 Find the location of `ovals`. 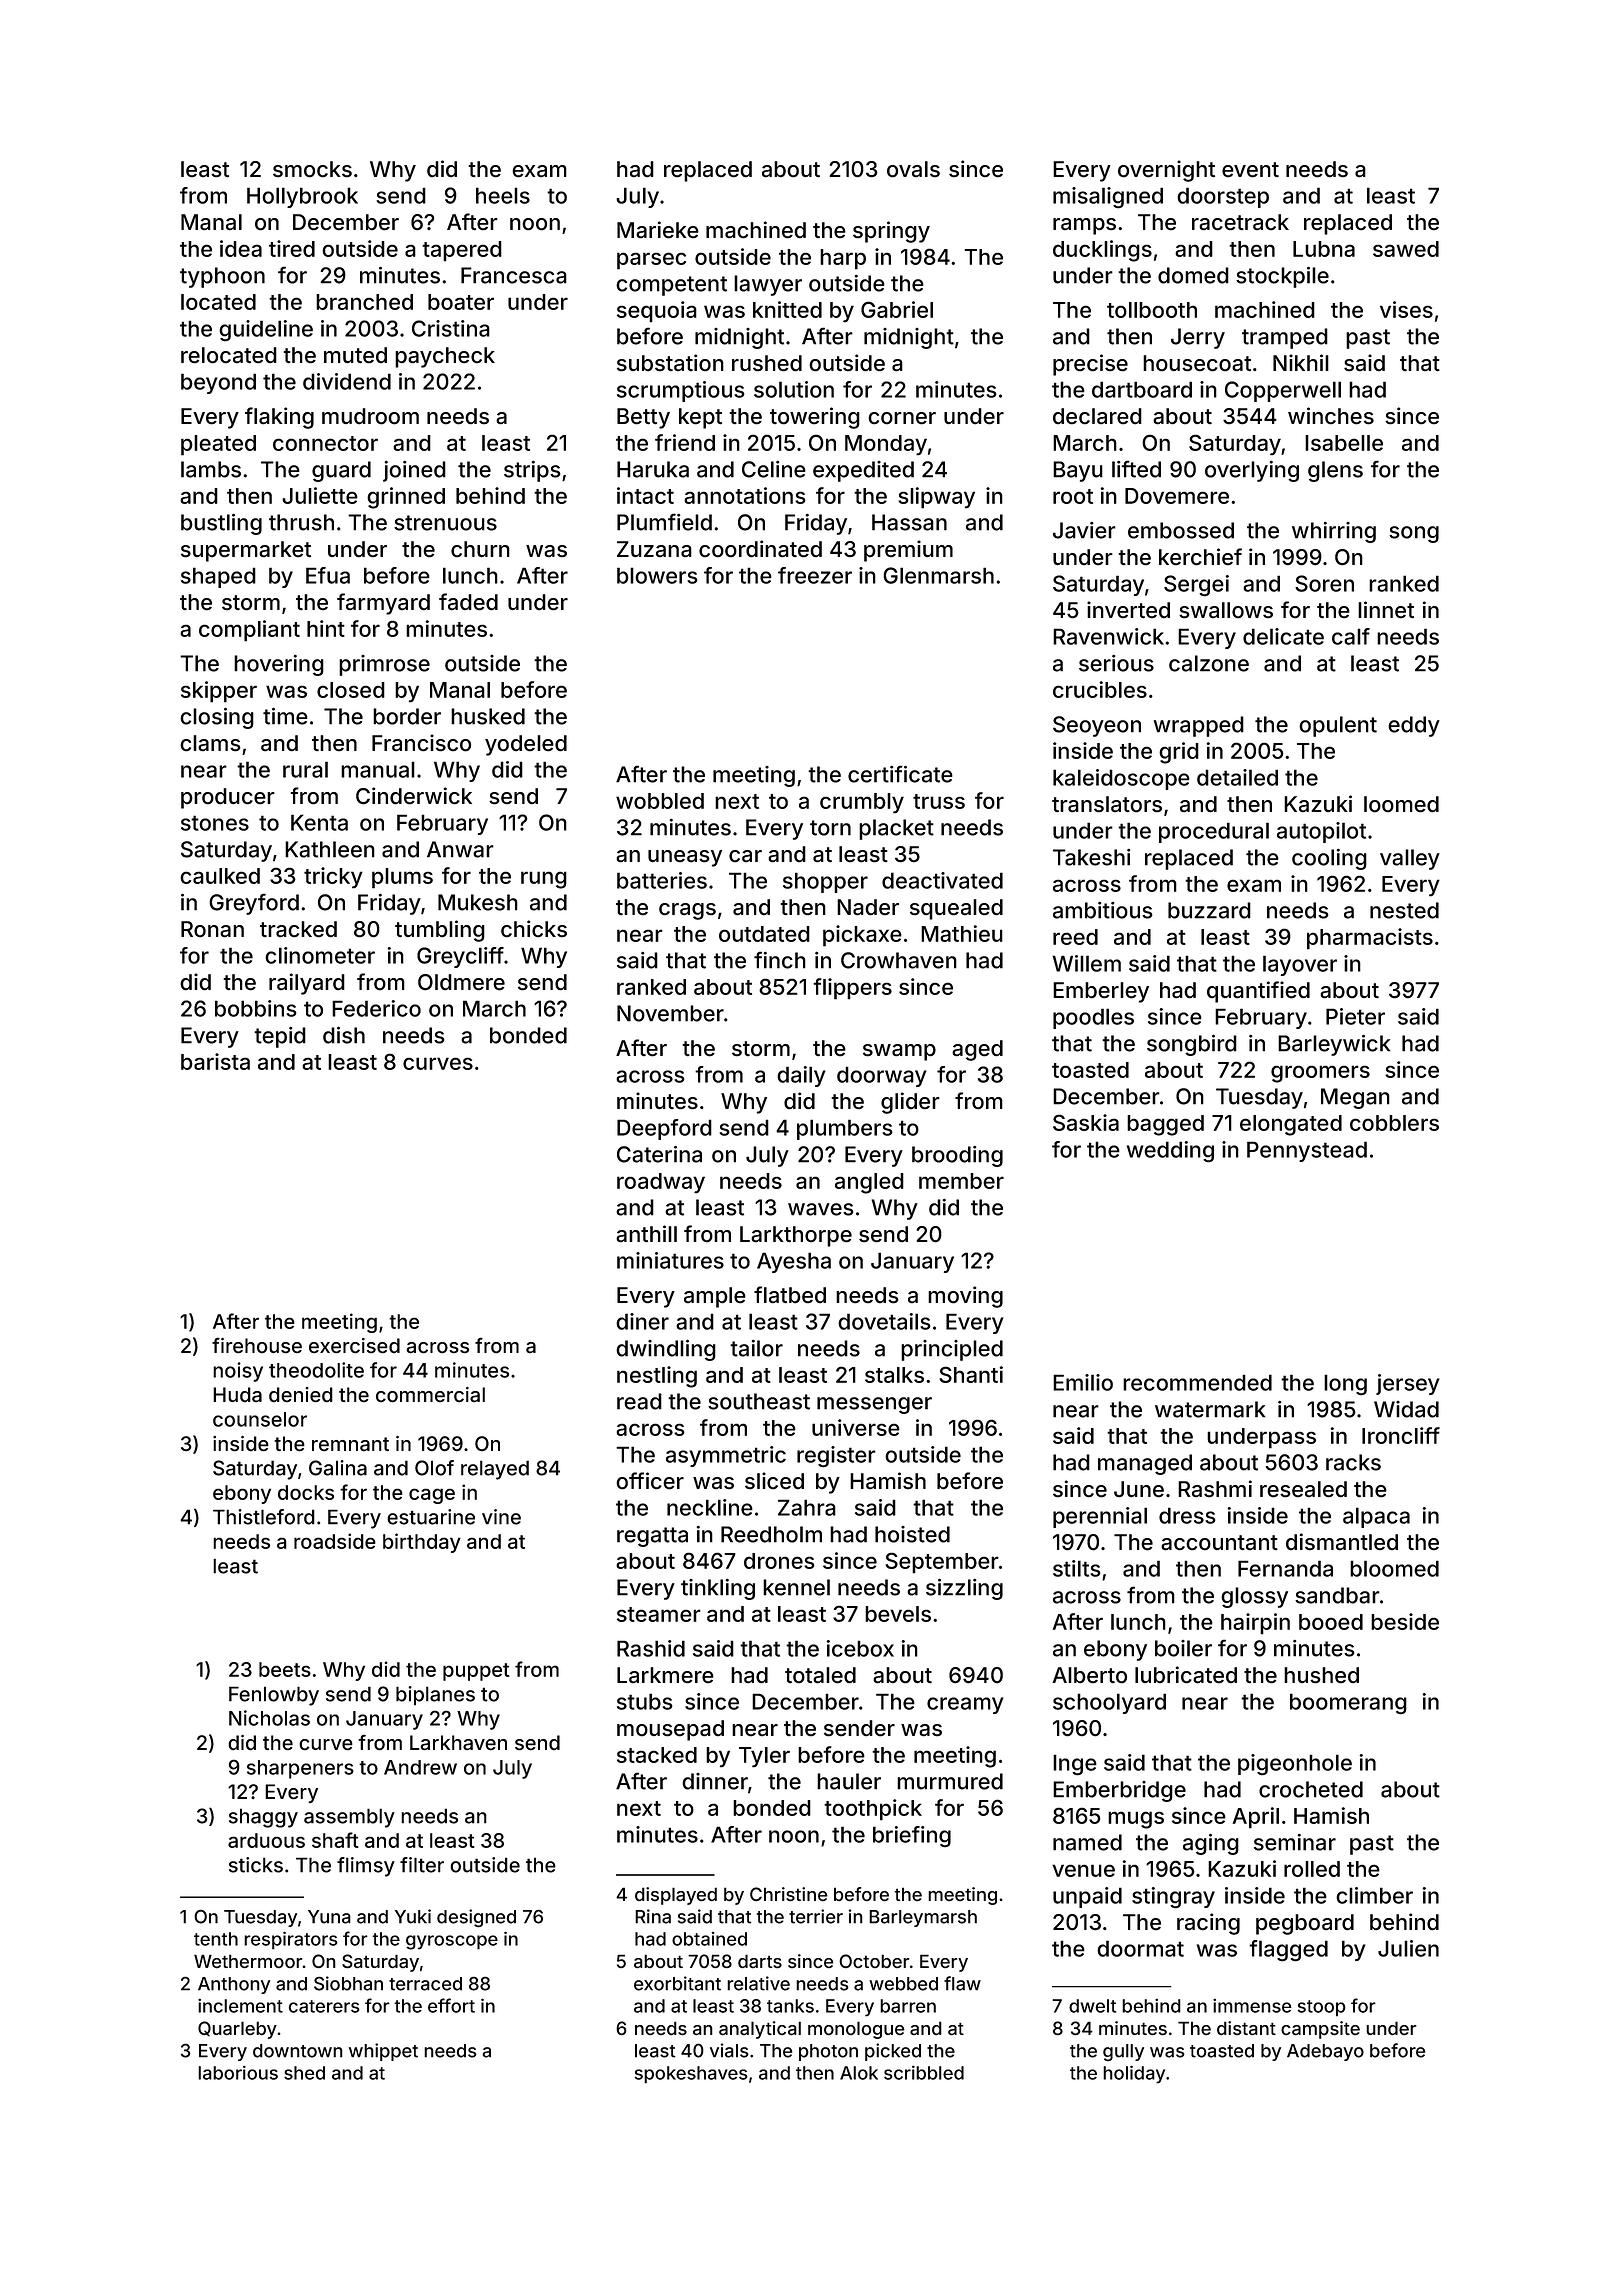

ovals is located at coordinates (913, 169).
